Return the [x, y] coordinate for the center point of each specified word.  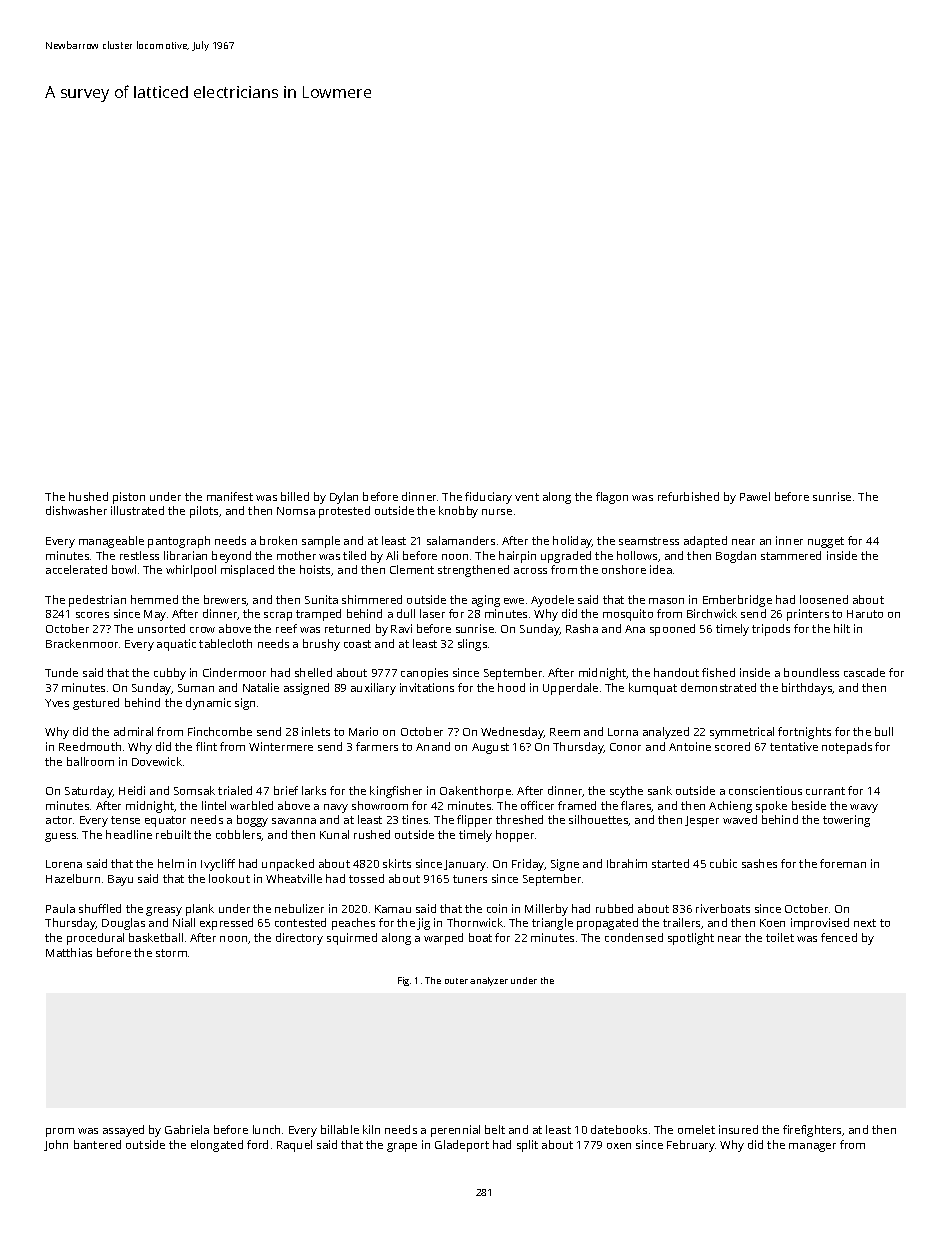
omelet [696, 1129]
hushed [88, 496]
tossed [366, 878]
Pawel [755, 496]
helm [171, 863]
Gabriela [187, 1129]
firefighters [812, 1131]
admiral [133, 731]
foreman [843, 863]
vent [527, 497]
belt [495, 1129]
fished [718, 672]
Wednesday [512, 733]
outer [456, 981]
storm [171, 953]
